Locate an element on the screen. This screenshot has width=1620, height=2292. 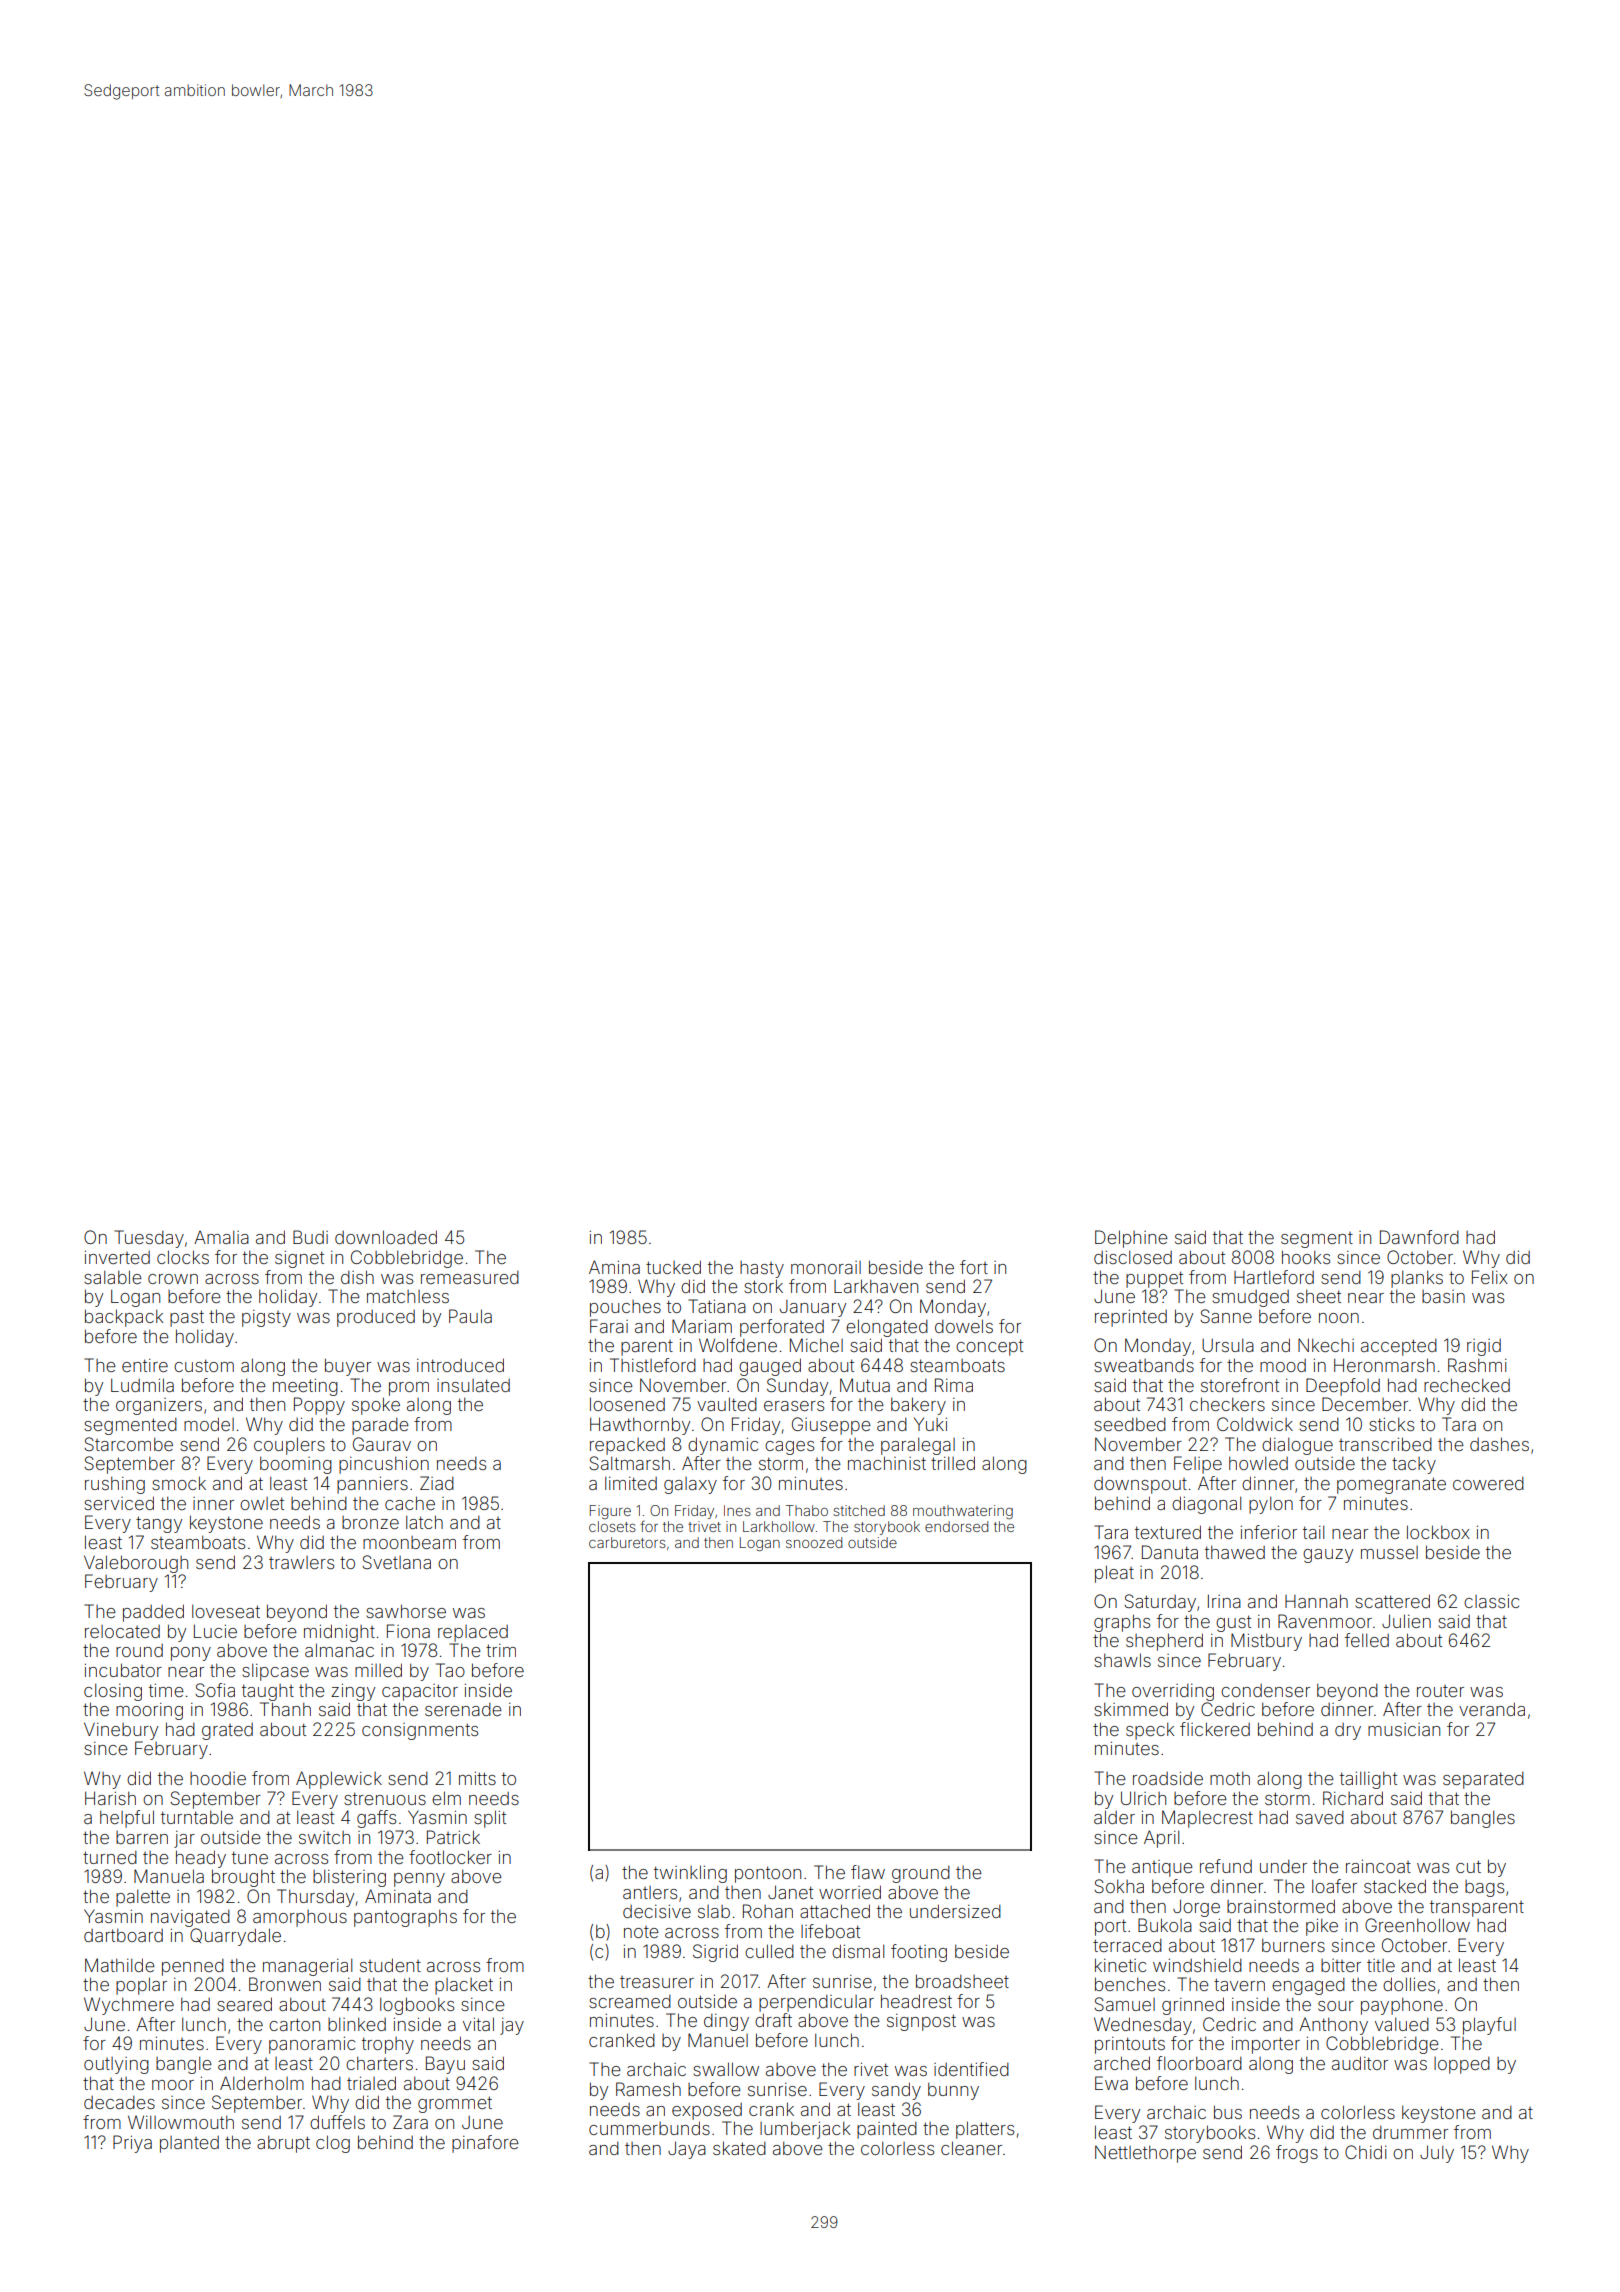
Patrick is located at coordinates (453, 1837).
